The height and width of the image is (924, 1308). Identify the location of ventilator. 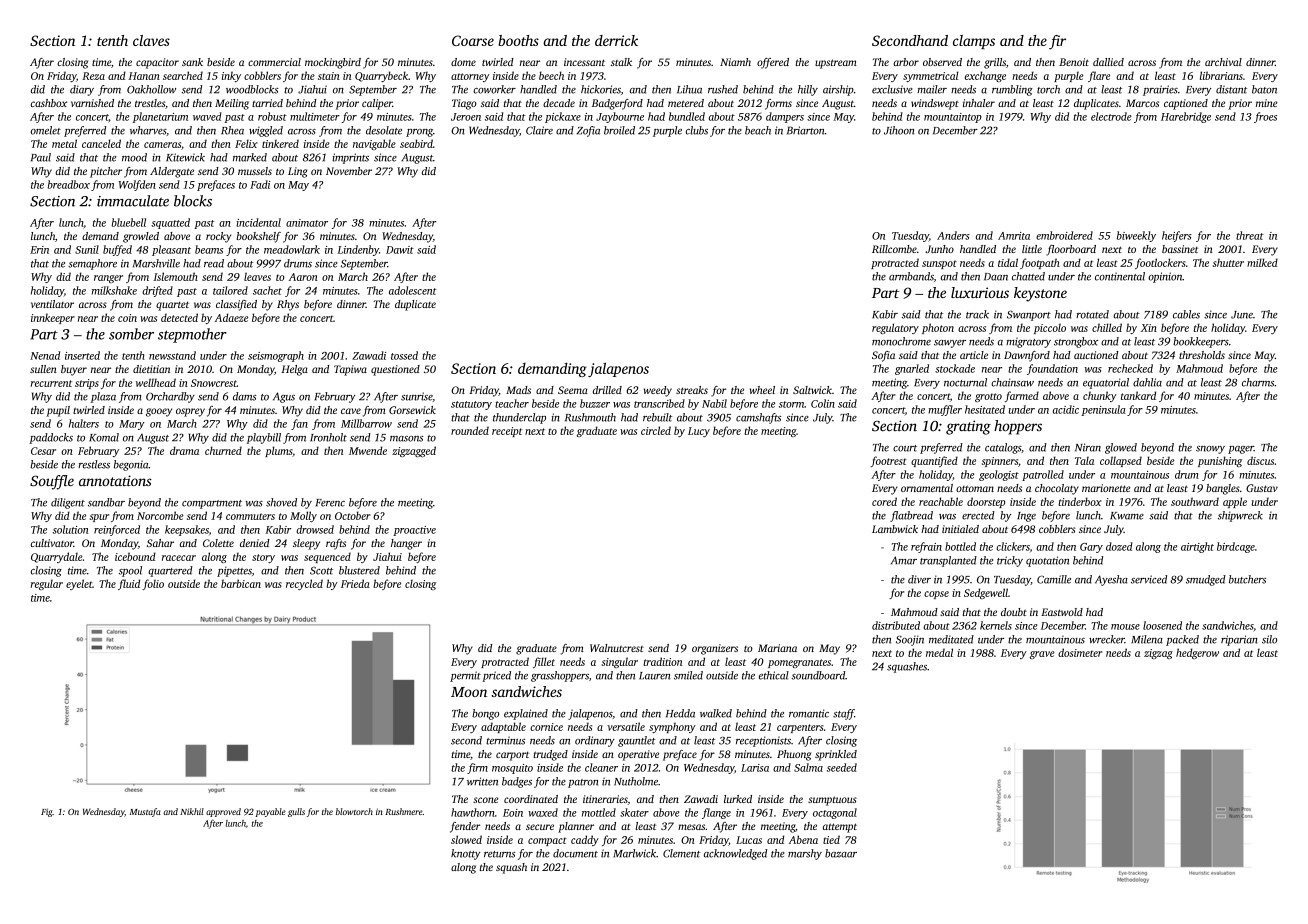
(52, 304).
